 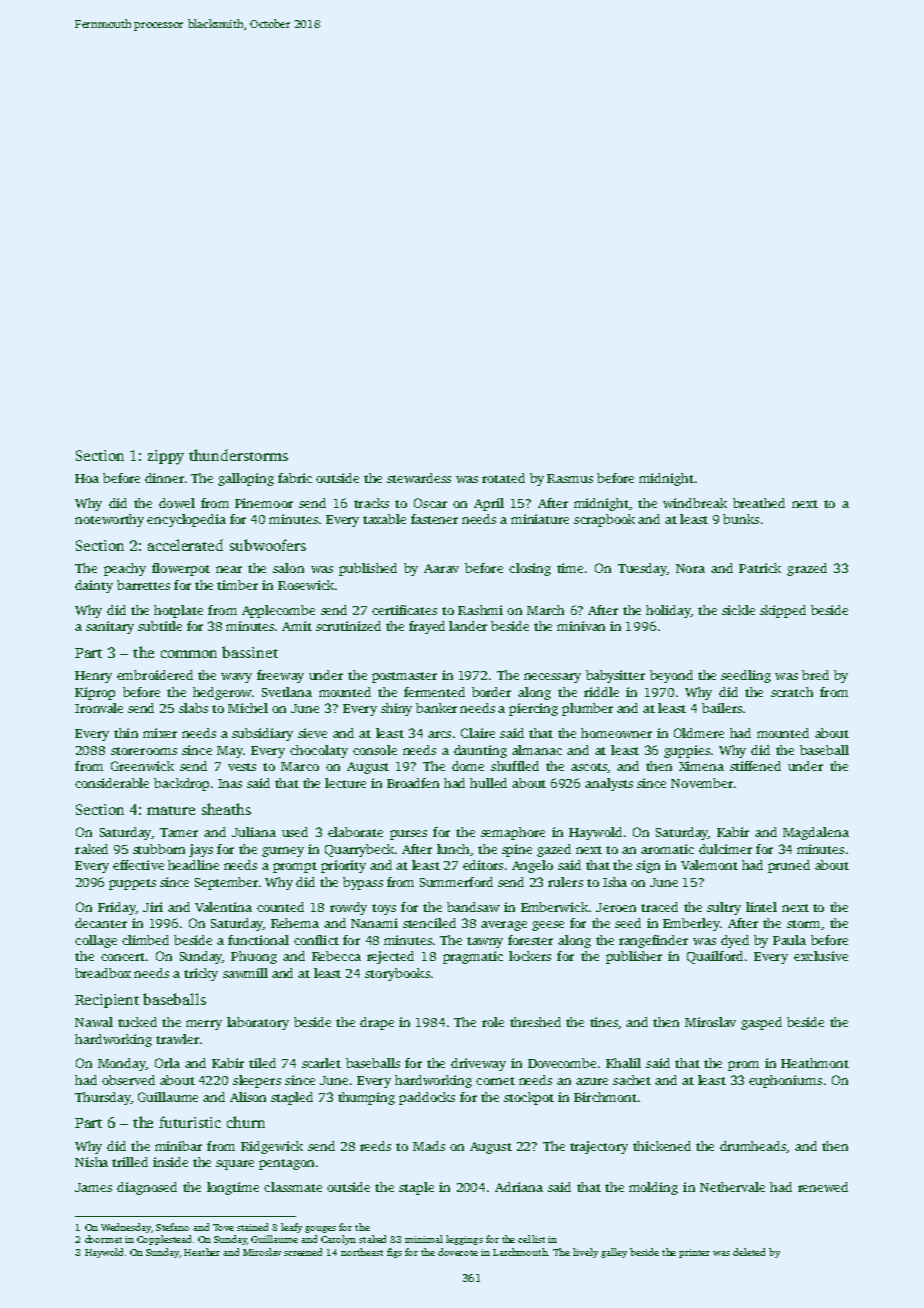 I want to click on Rebecca, so click(x=336, y=956).
